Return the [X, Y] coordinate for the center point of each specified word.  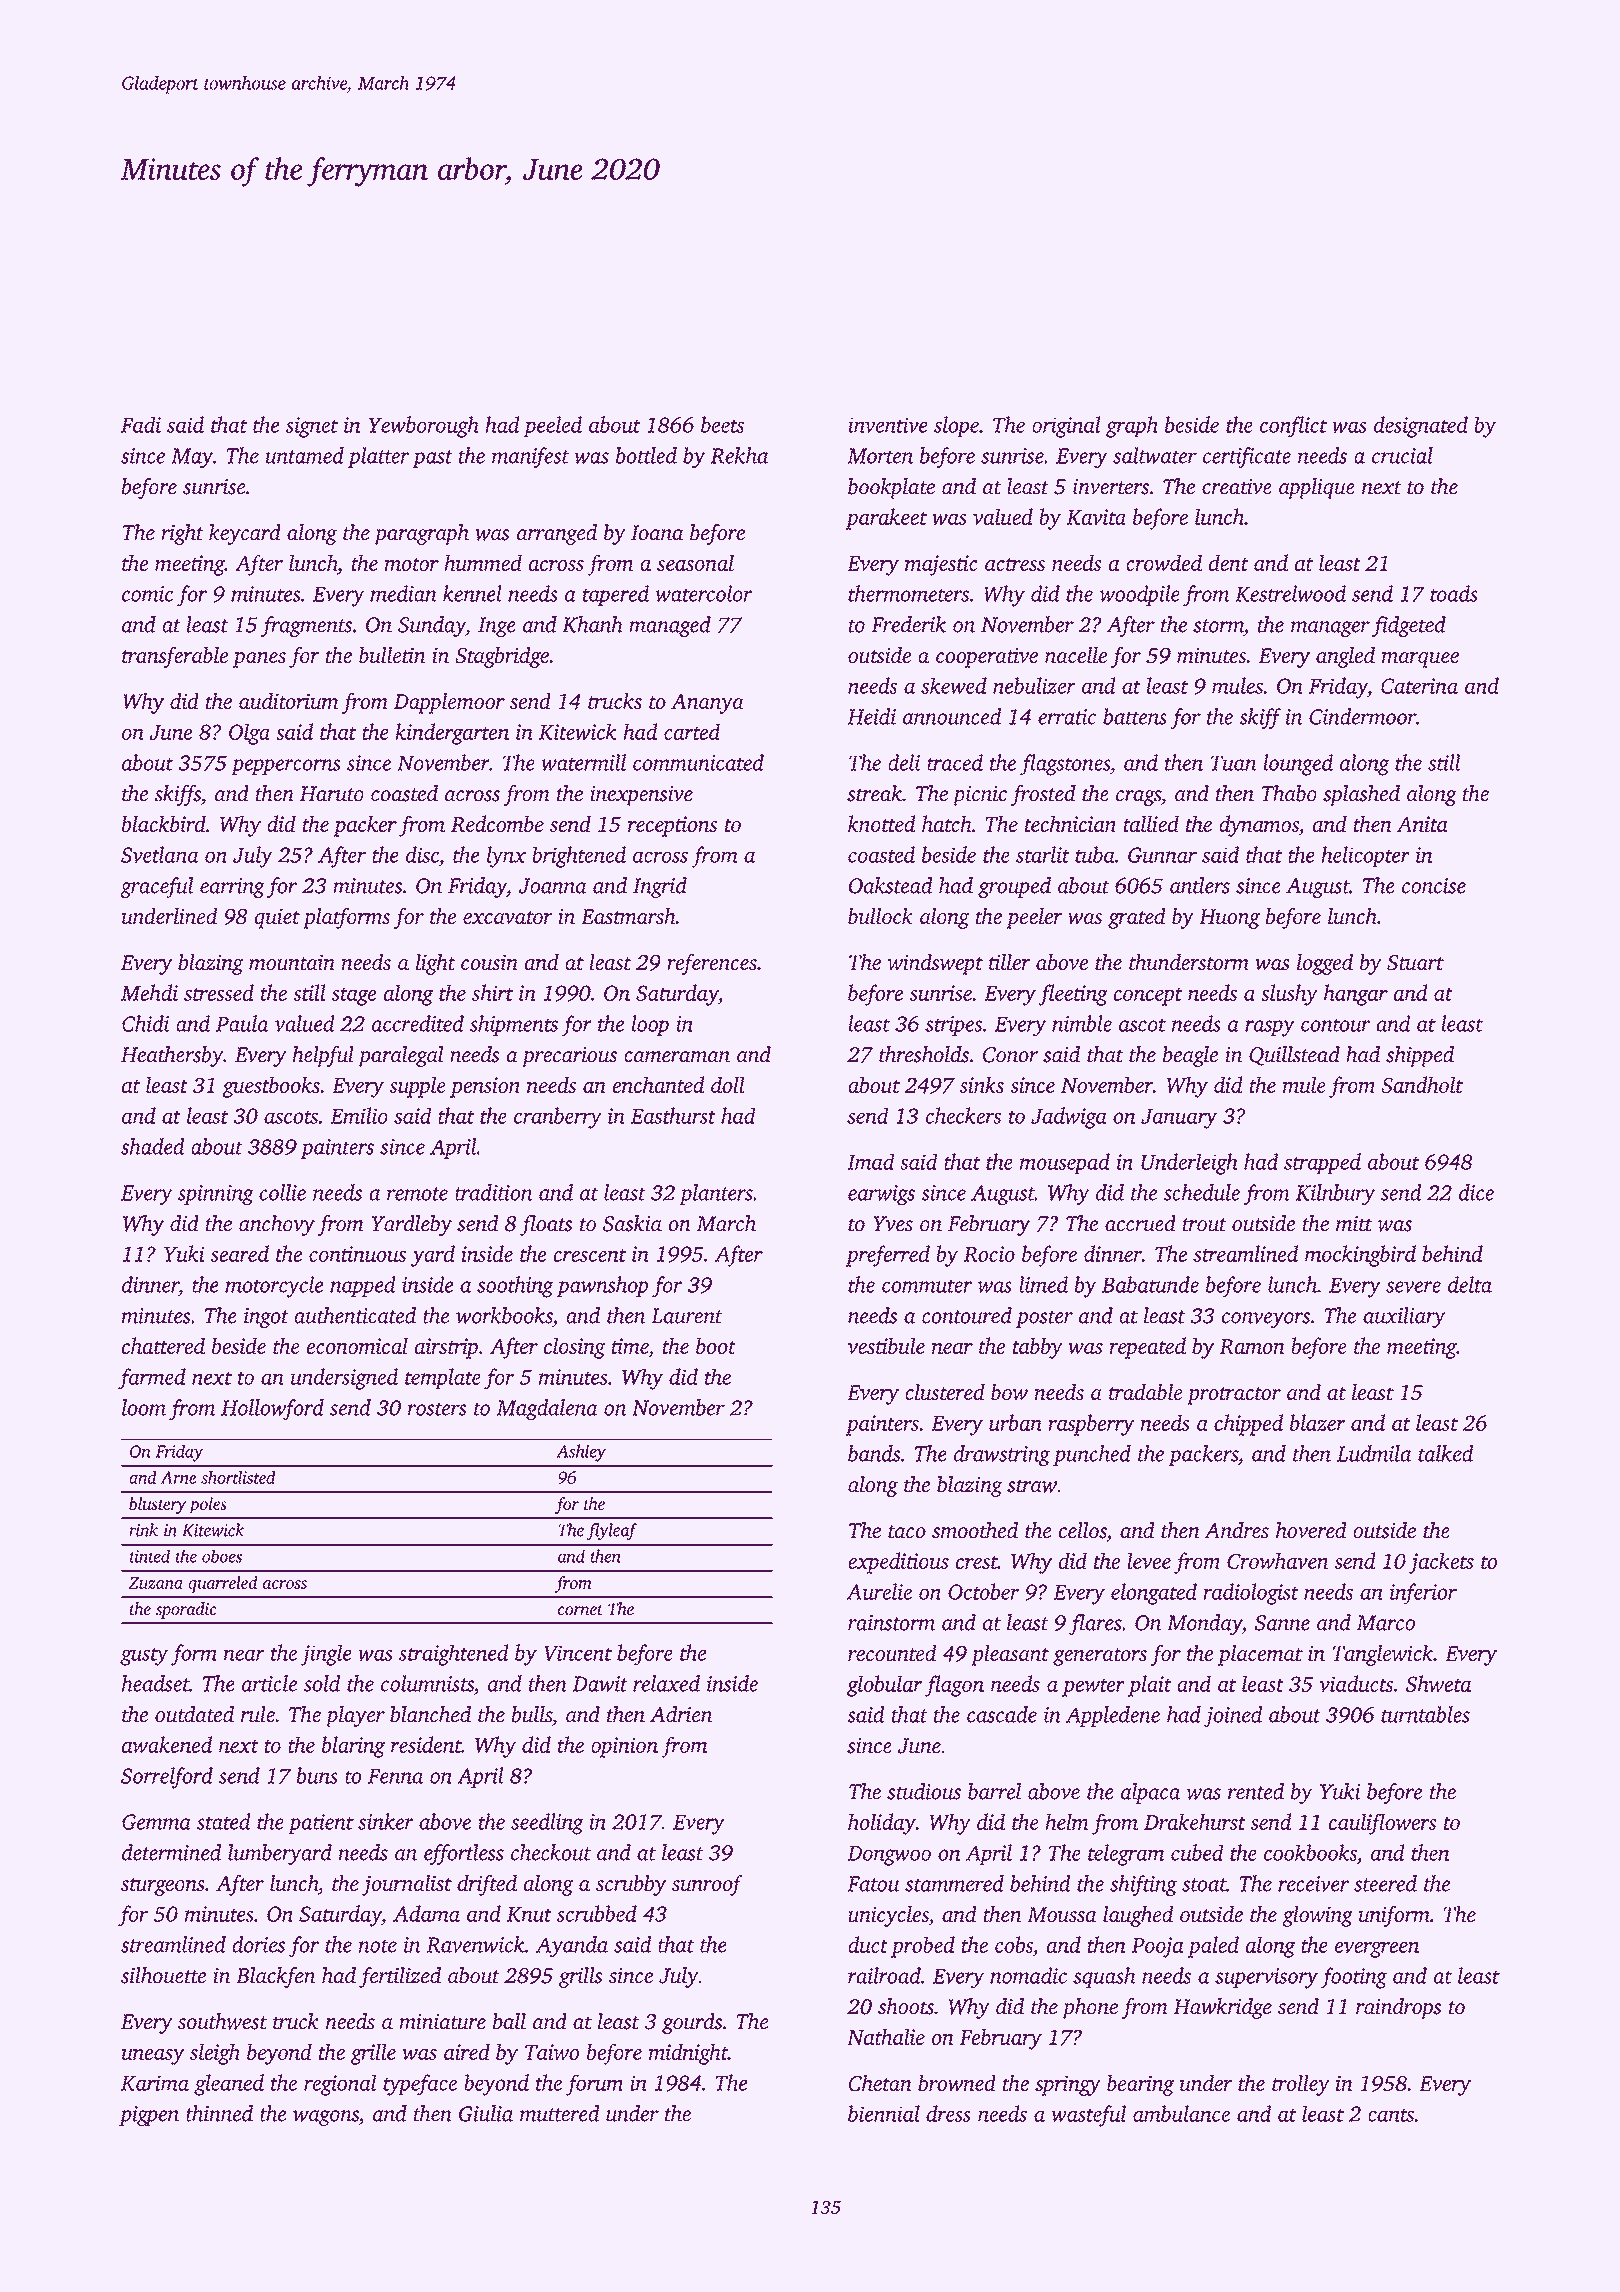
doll [728, 1084]
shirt [492, 992]
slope [956, 426]
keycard [245, 534]
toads [1454, 593]
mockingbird [1360, 1256]
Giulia [486, 2113]
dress [948, 2113]
